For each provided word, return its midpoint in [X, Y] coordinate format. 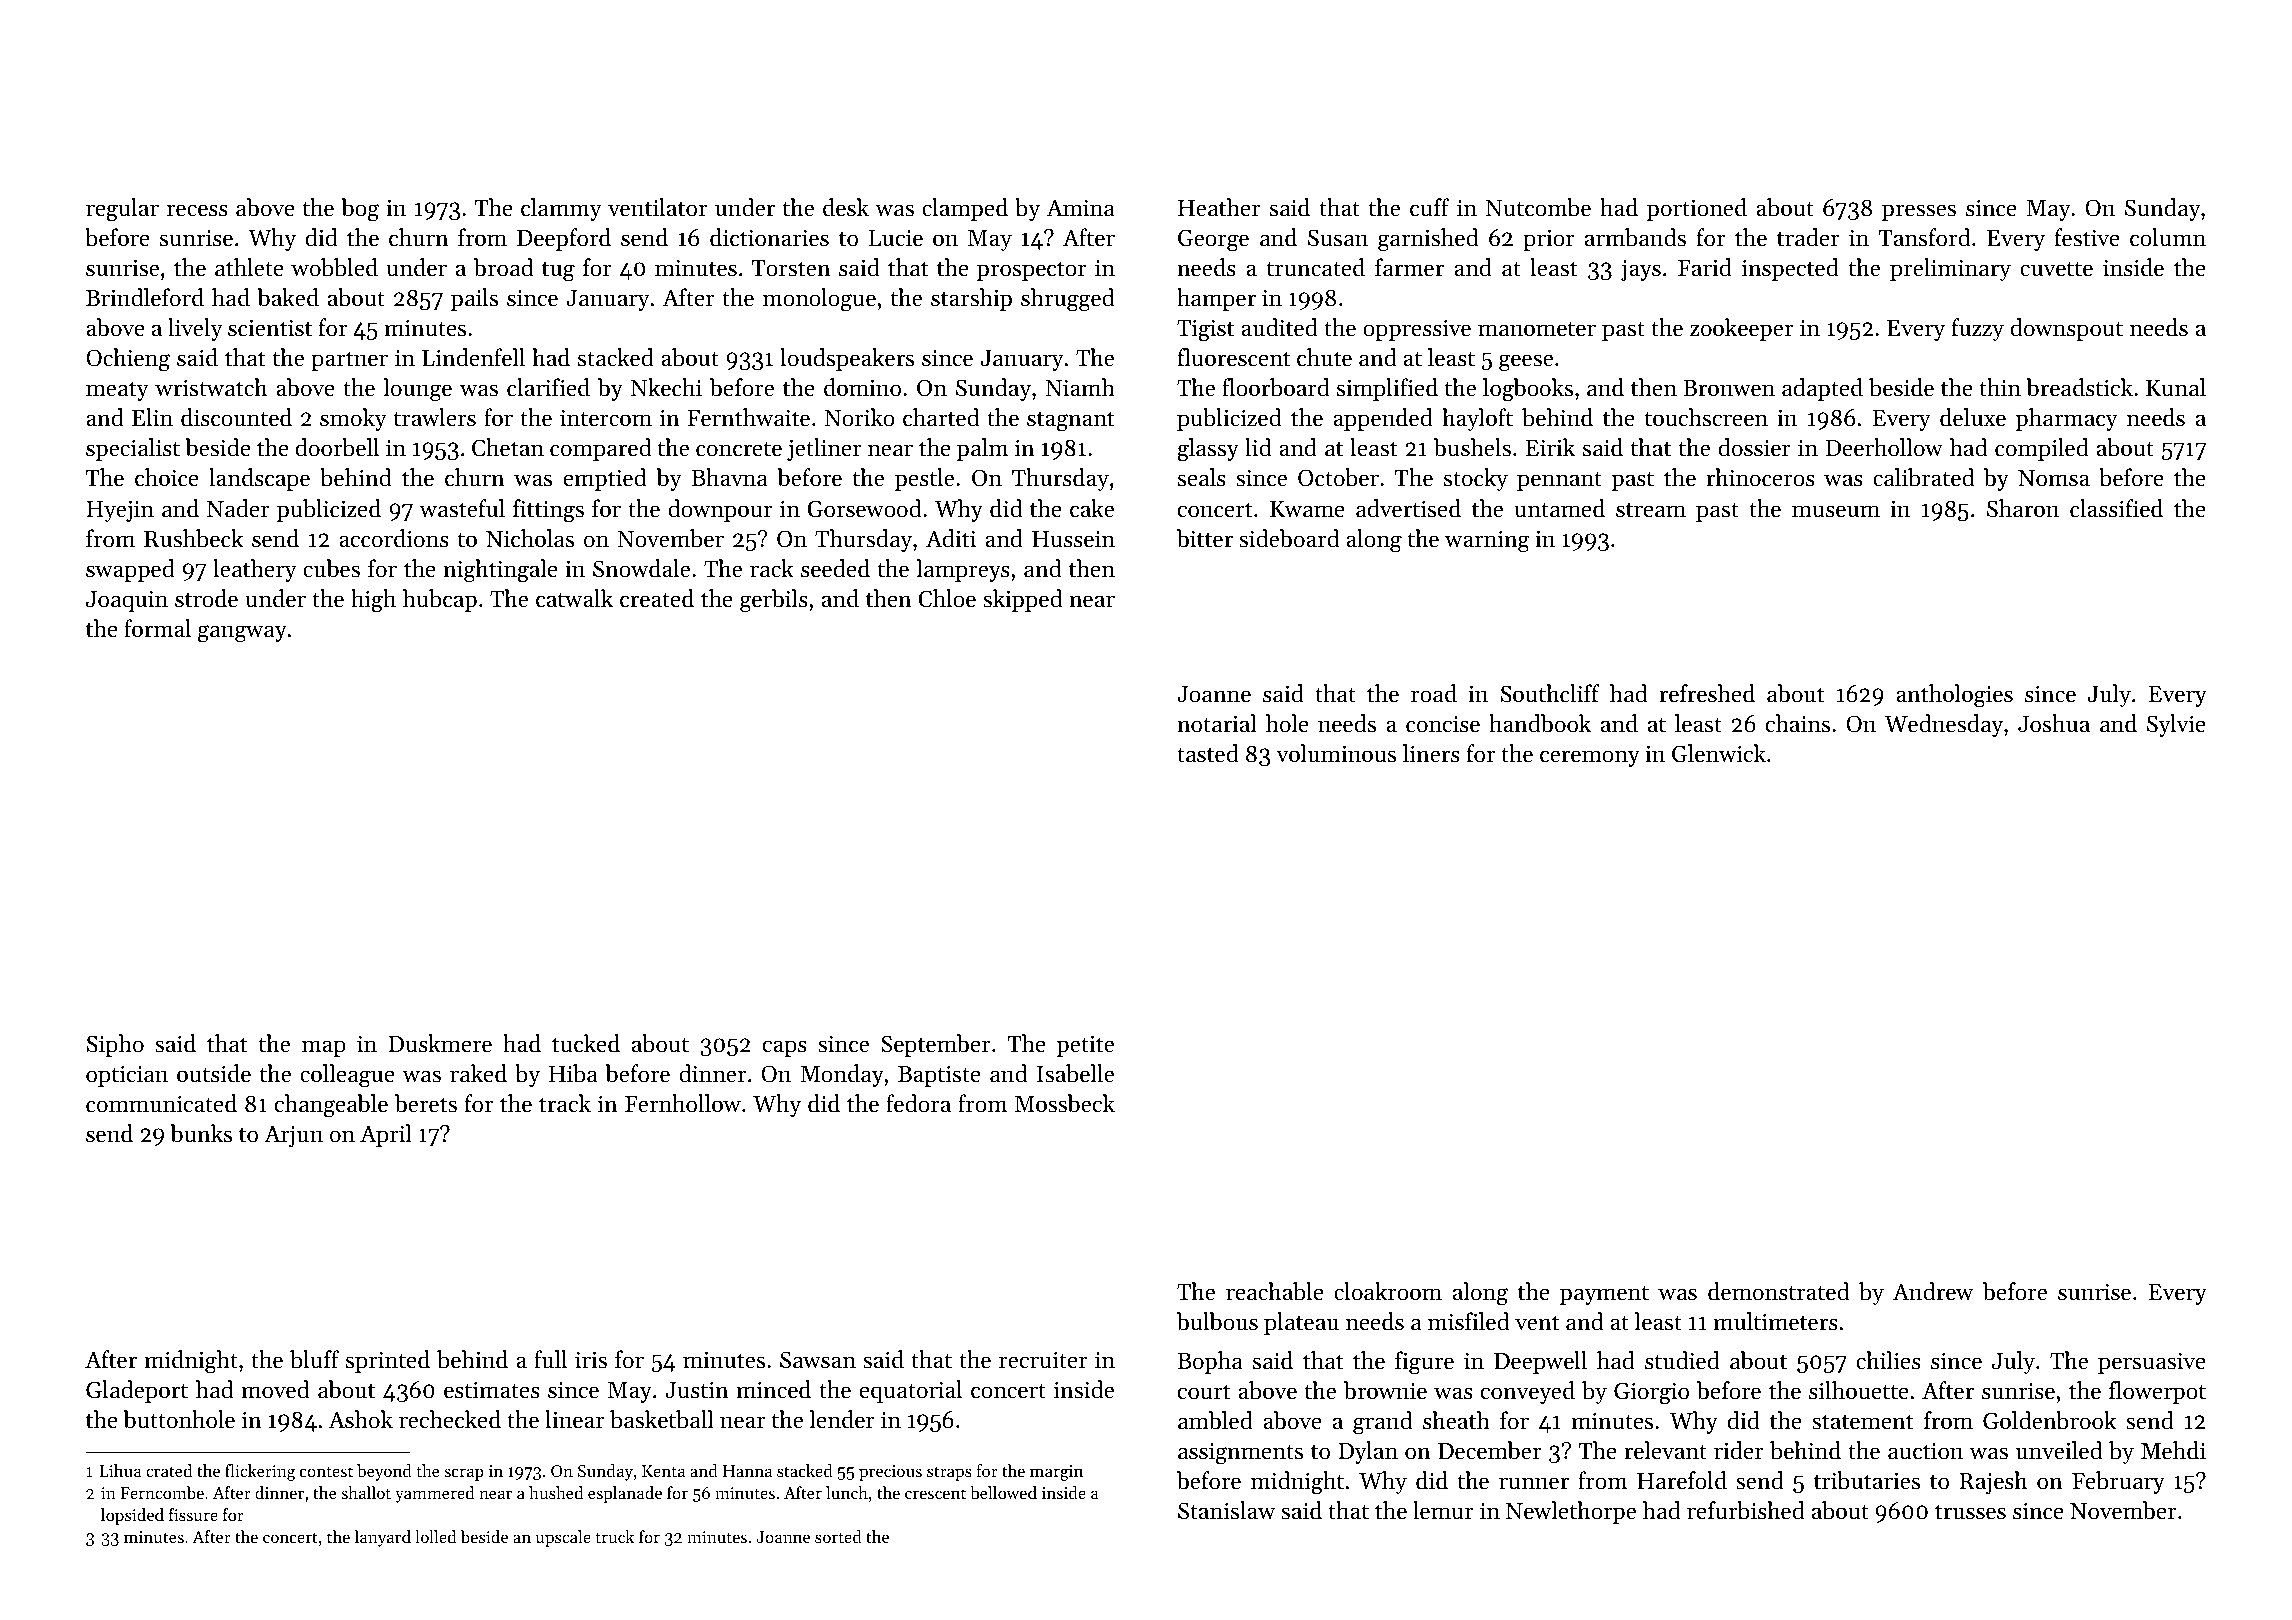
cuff [1429, 207]
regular [122, 210]
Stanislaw [1226, 1510]
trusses [1970, 1512]
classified [2116, 508]
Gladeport [137, 1391]
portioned [1697, 209]
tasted [1208, 753]
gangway [242, 634]
